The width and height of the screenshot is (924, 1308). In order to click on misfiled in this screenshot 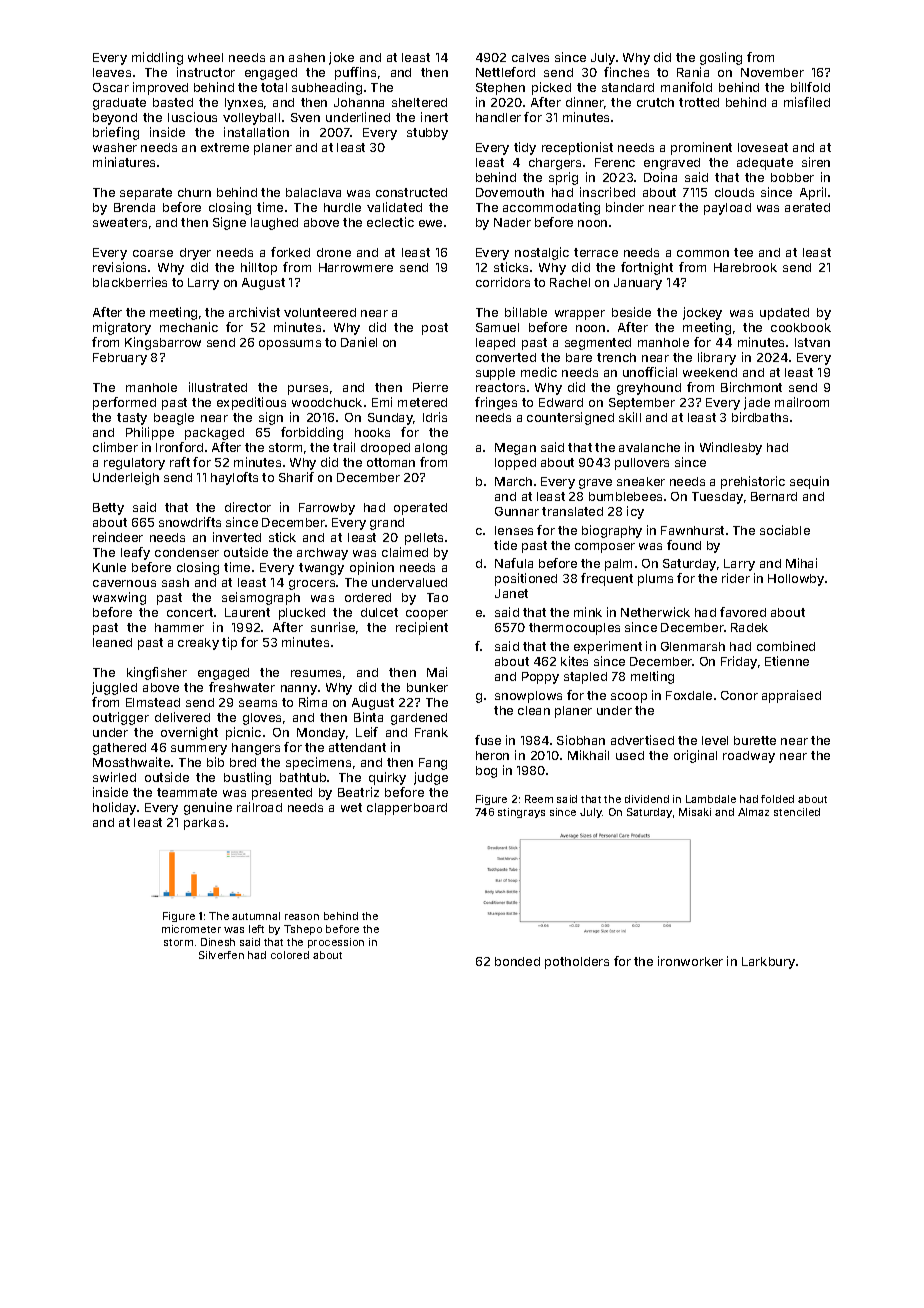, I will do `click(807, 102)`.
